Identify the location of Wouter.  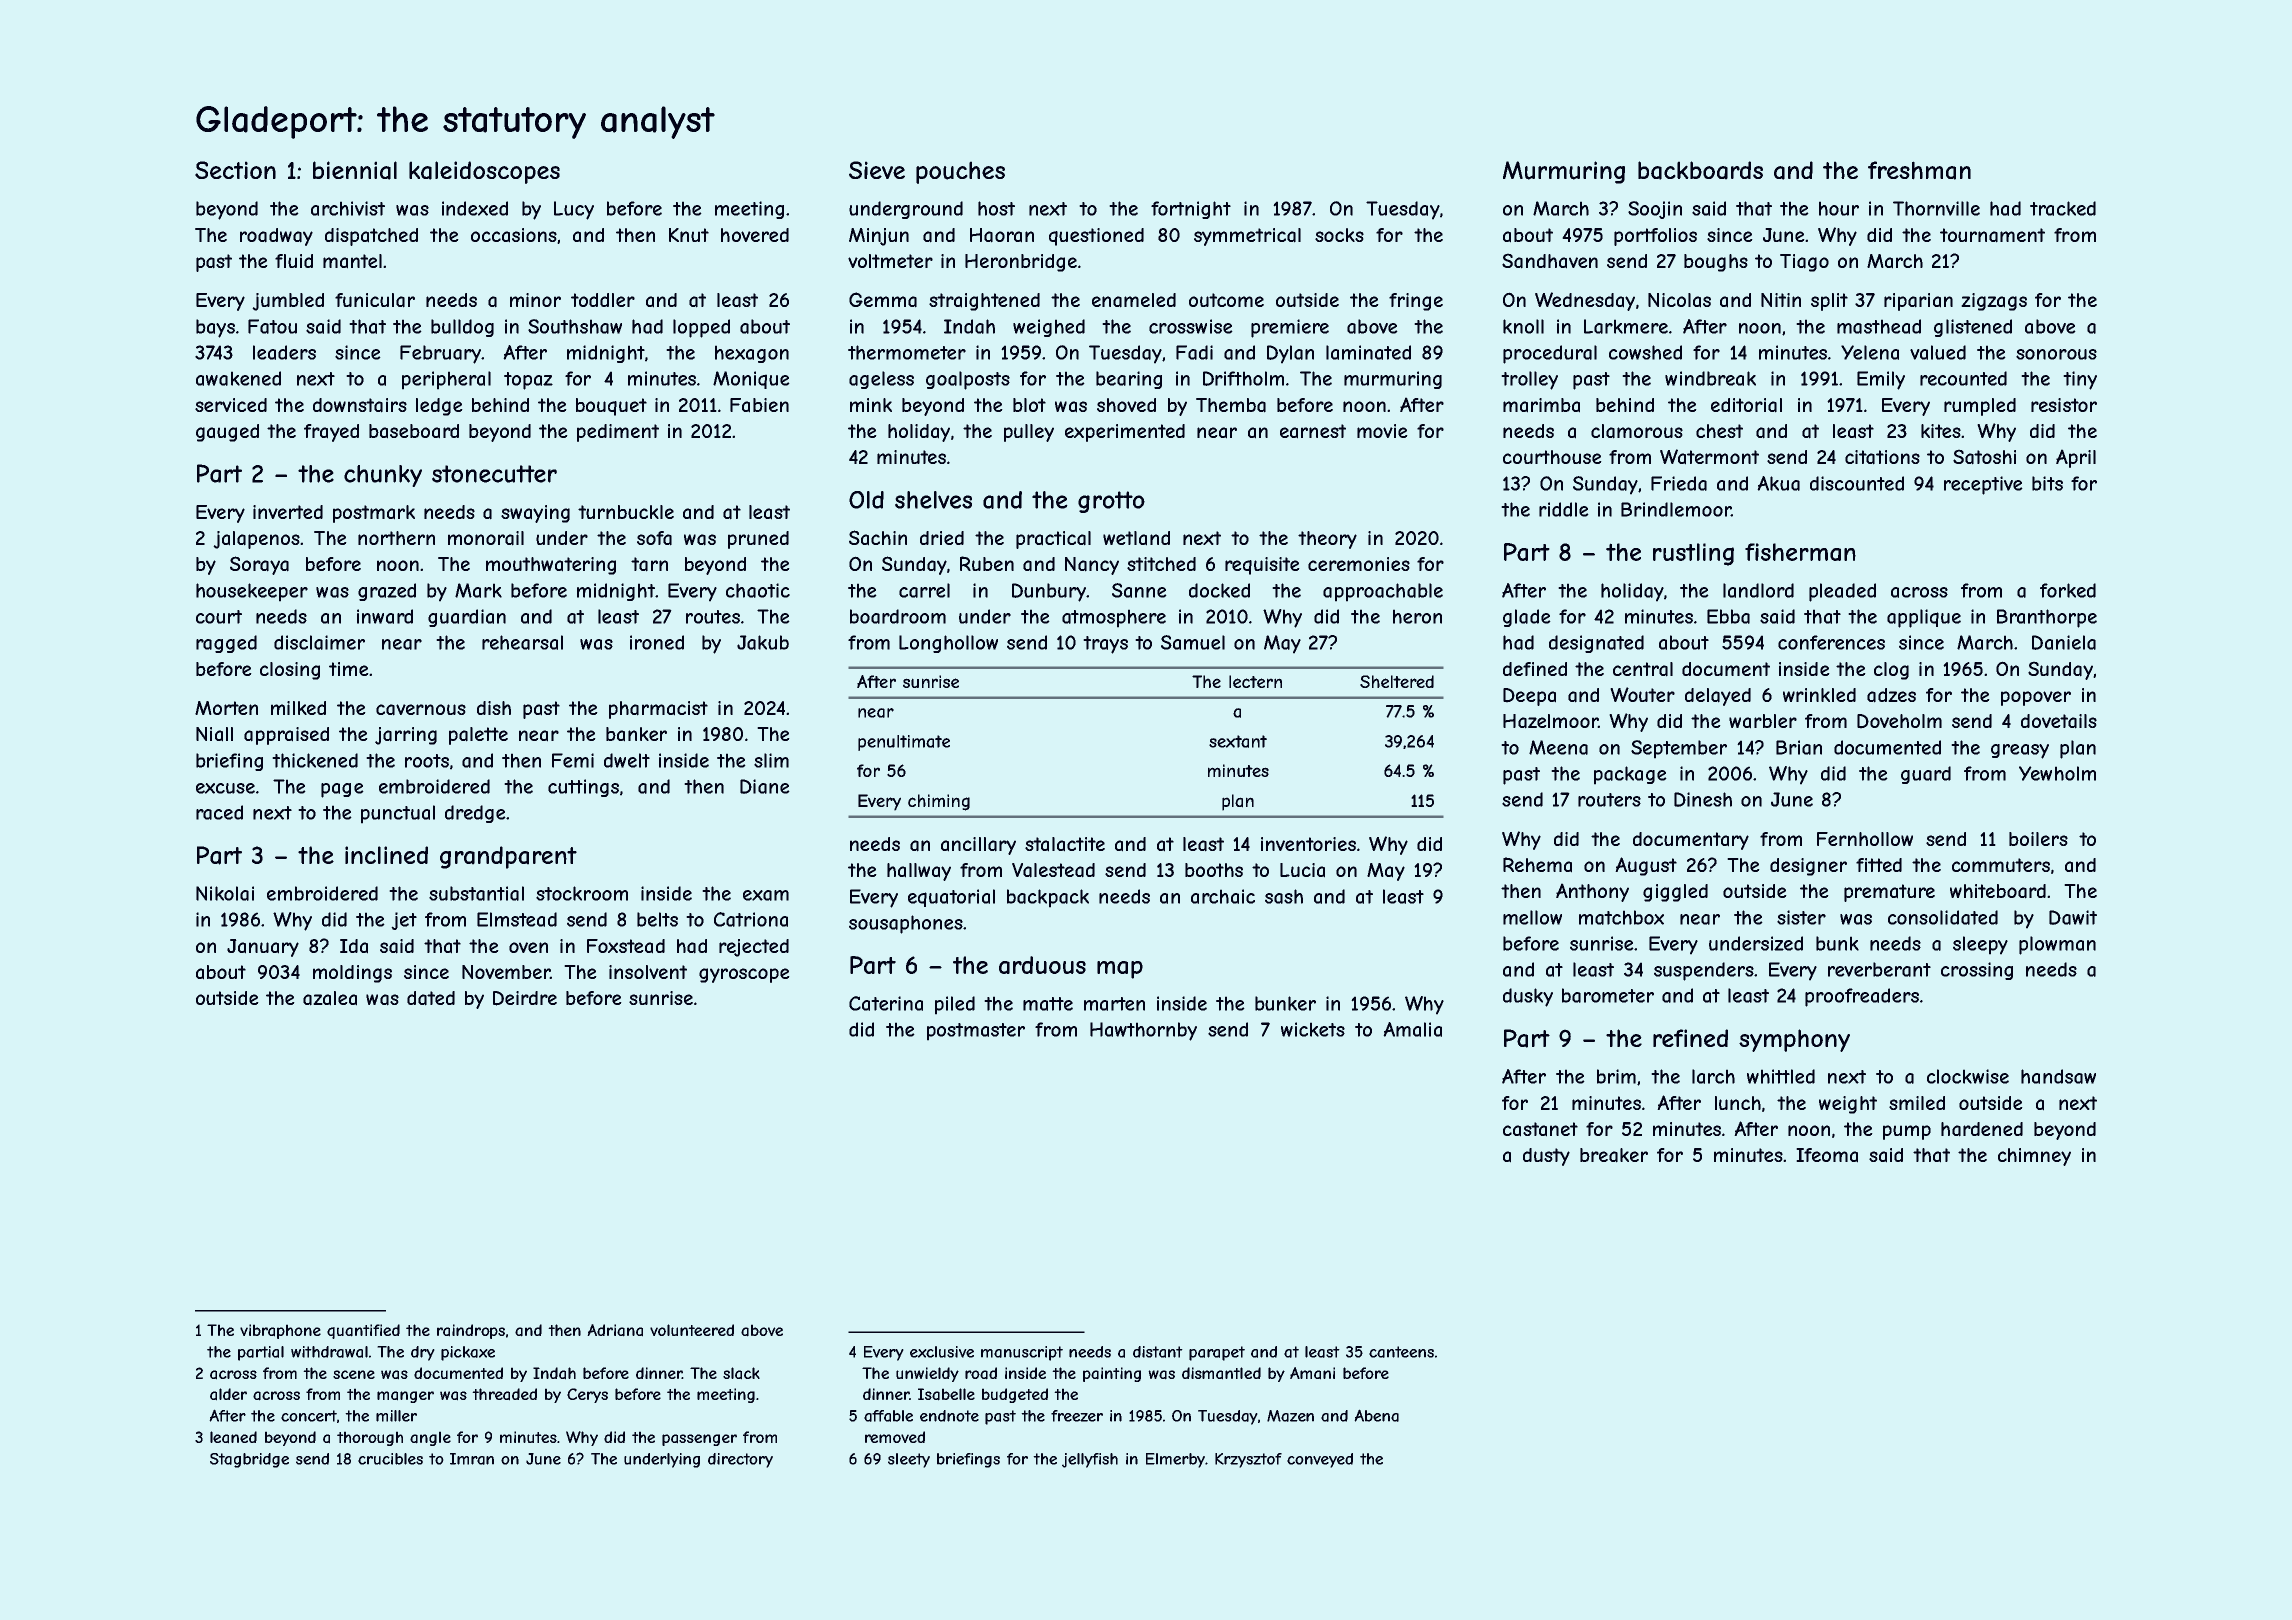
(1643, 694).
